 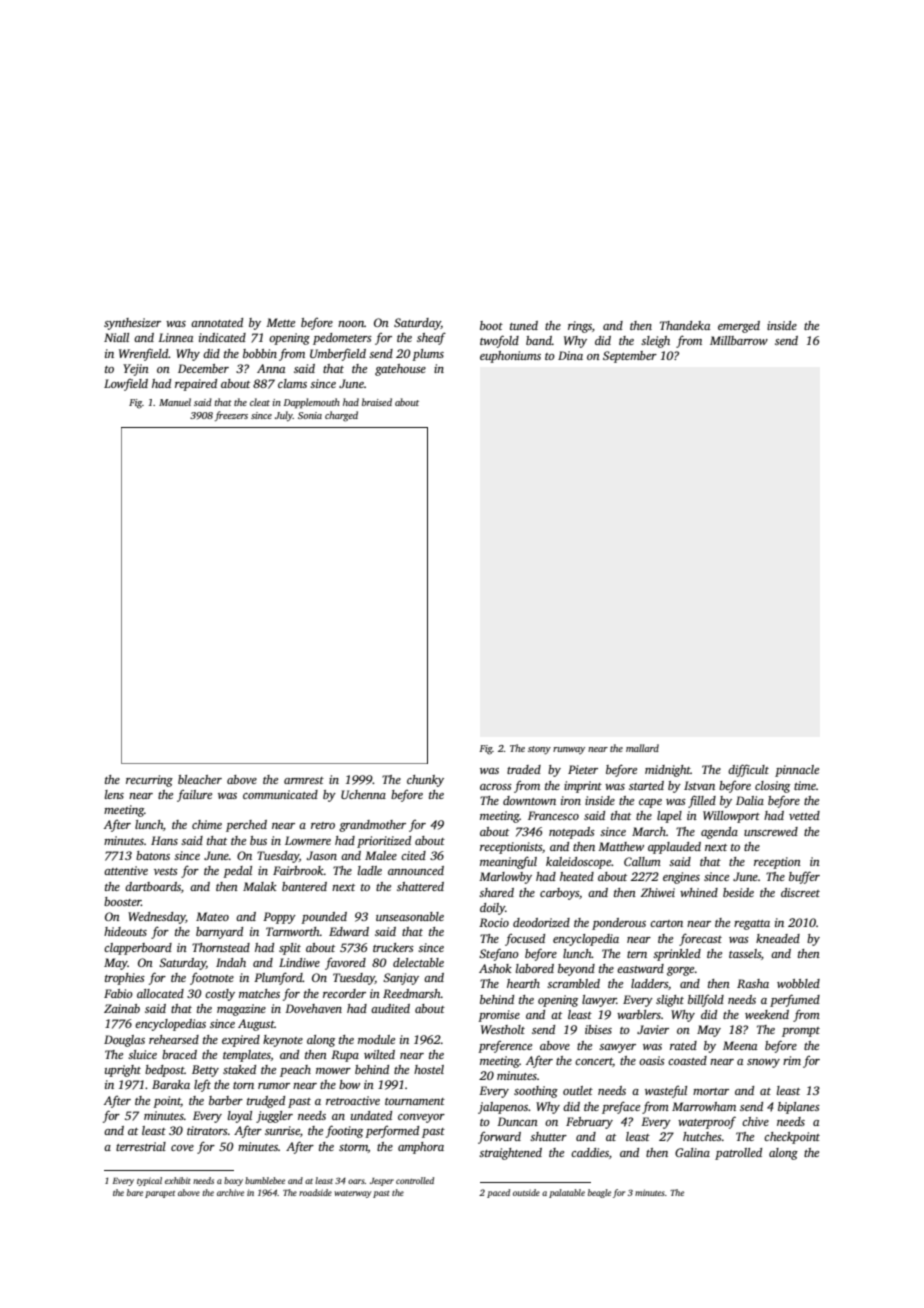 What do you see at coordinates (739, 340) in the page?
I see `Millbarrow` at bounding box center [739, 340].
